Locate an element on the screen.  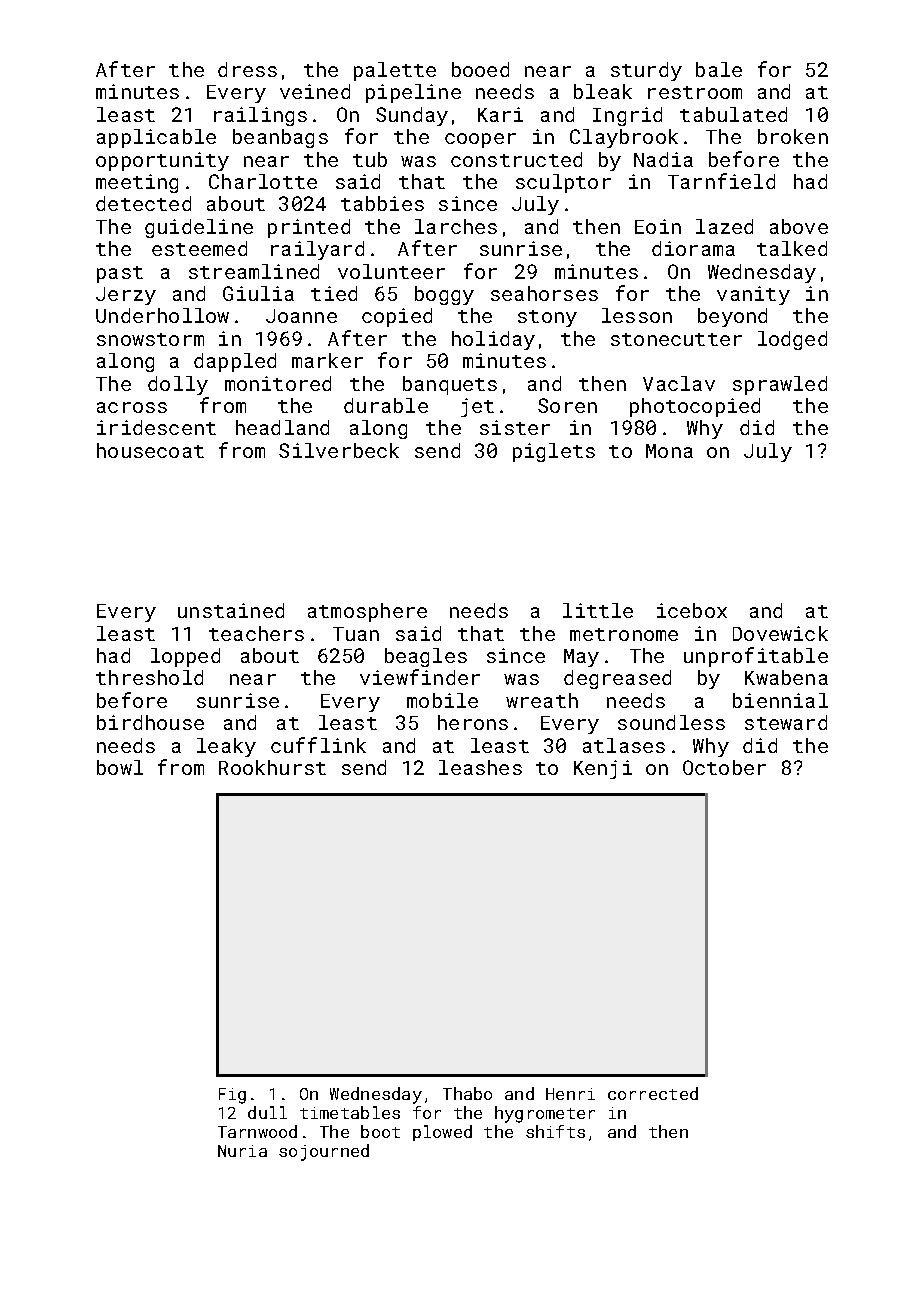
biennial is located at coordinates (780, 700).
